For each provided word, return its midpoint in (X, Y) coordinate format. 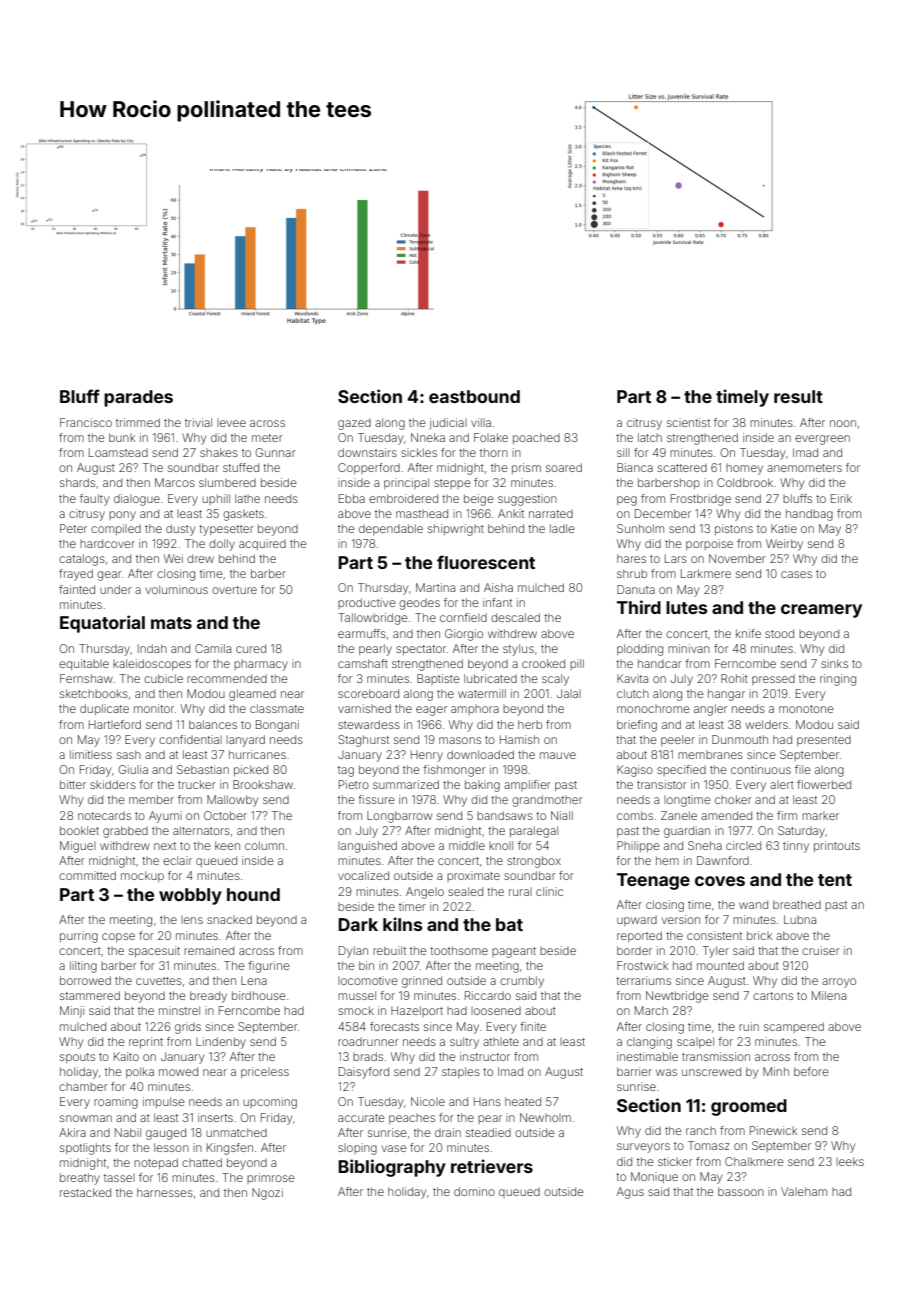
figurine (269, 967)
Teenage (653, 881)
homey (744, 469)
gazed (354, 424)
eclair (177, 860)
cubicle (163, 678)
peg (627, 501)
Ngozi (267, 1194)
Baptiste (438, 679)
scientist (688, 422)
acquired (262, 544)
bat (509, 924)
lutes (686, 607)
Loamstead (118, 452)
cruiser (821, 950)
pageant (514, 952)
